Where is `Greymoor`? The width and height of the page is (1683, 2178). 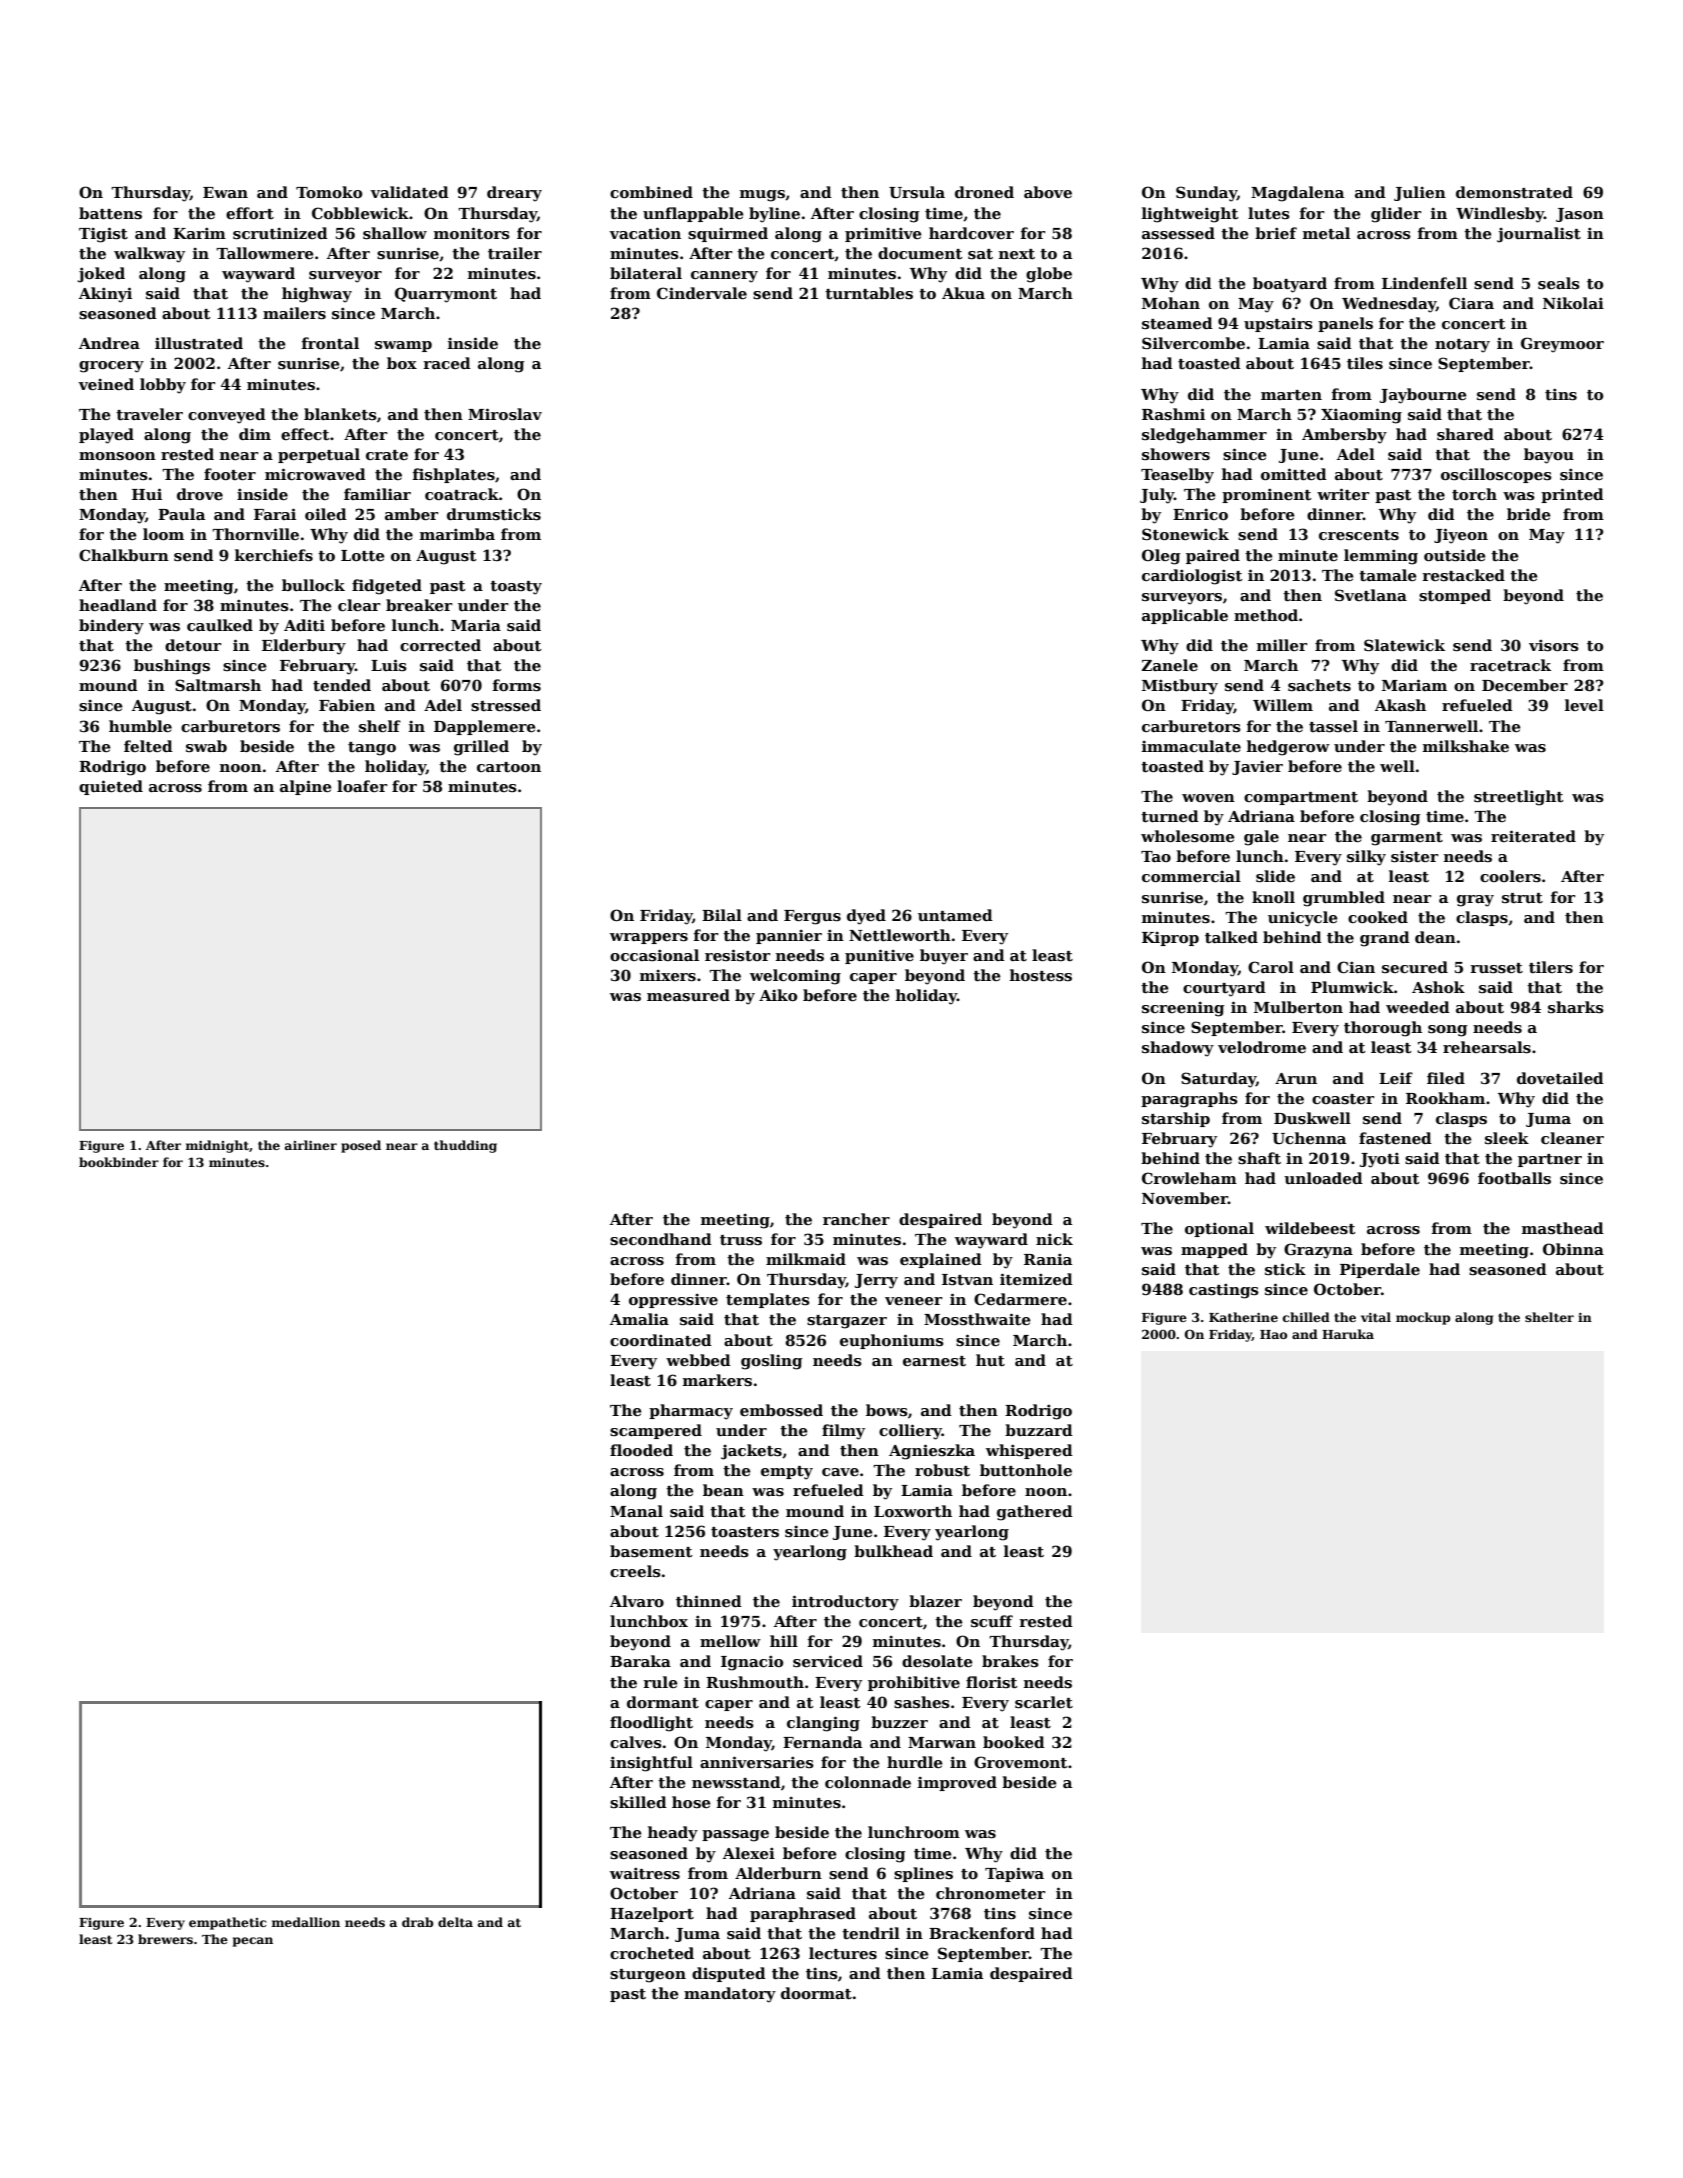
Greymoor is located at coordinates (1562, 345).
